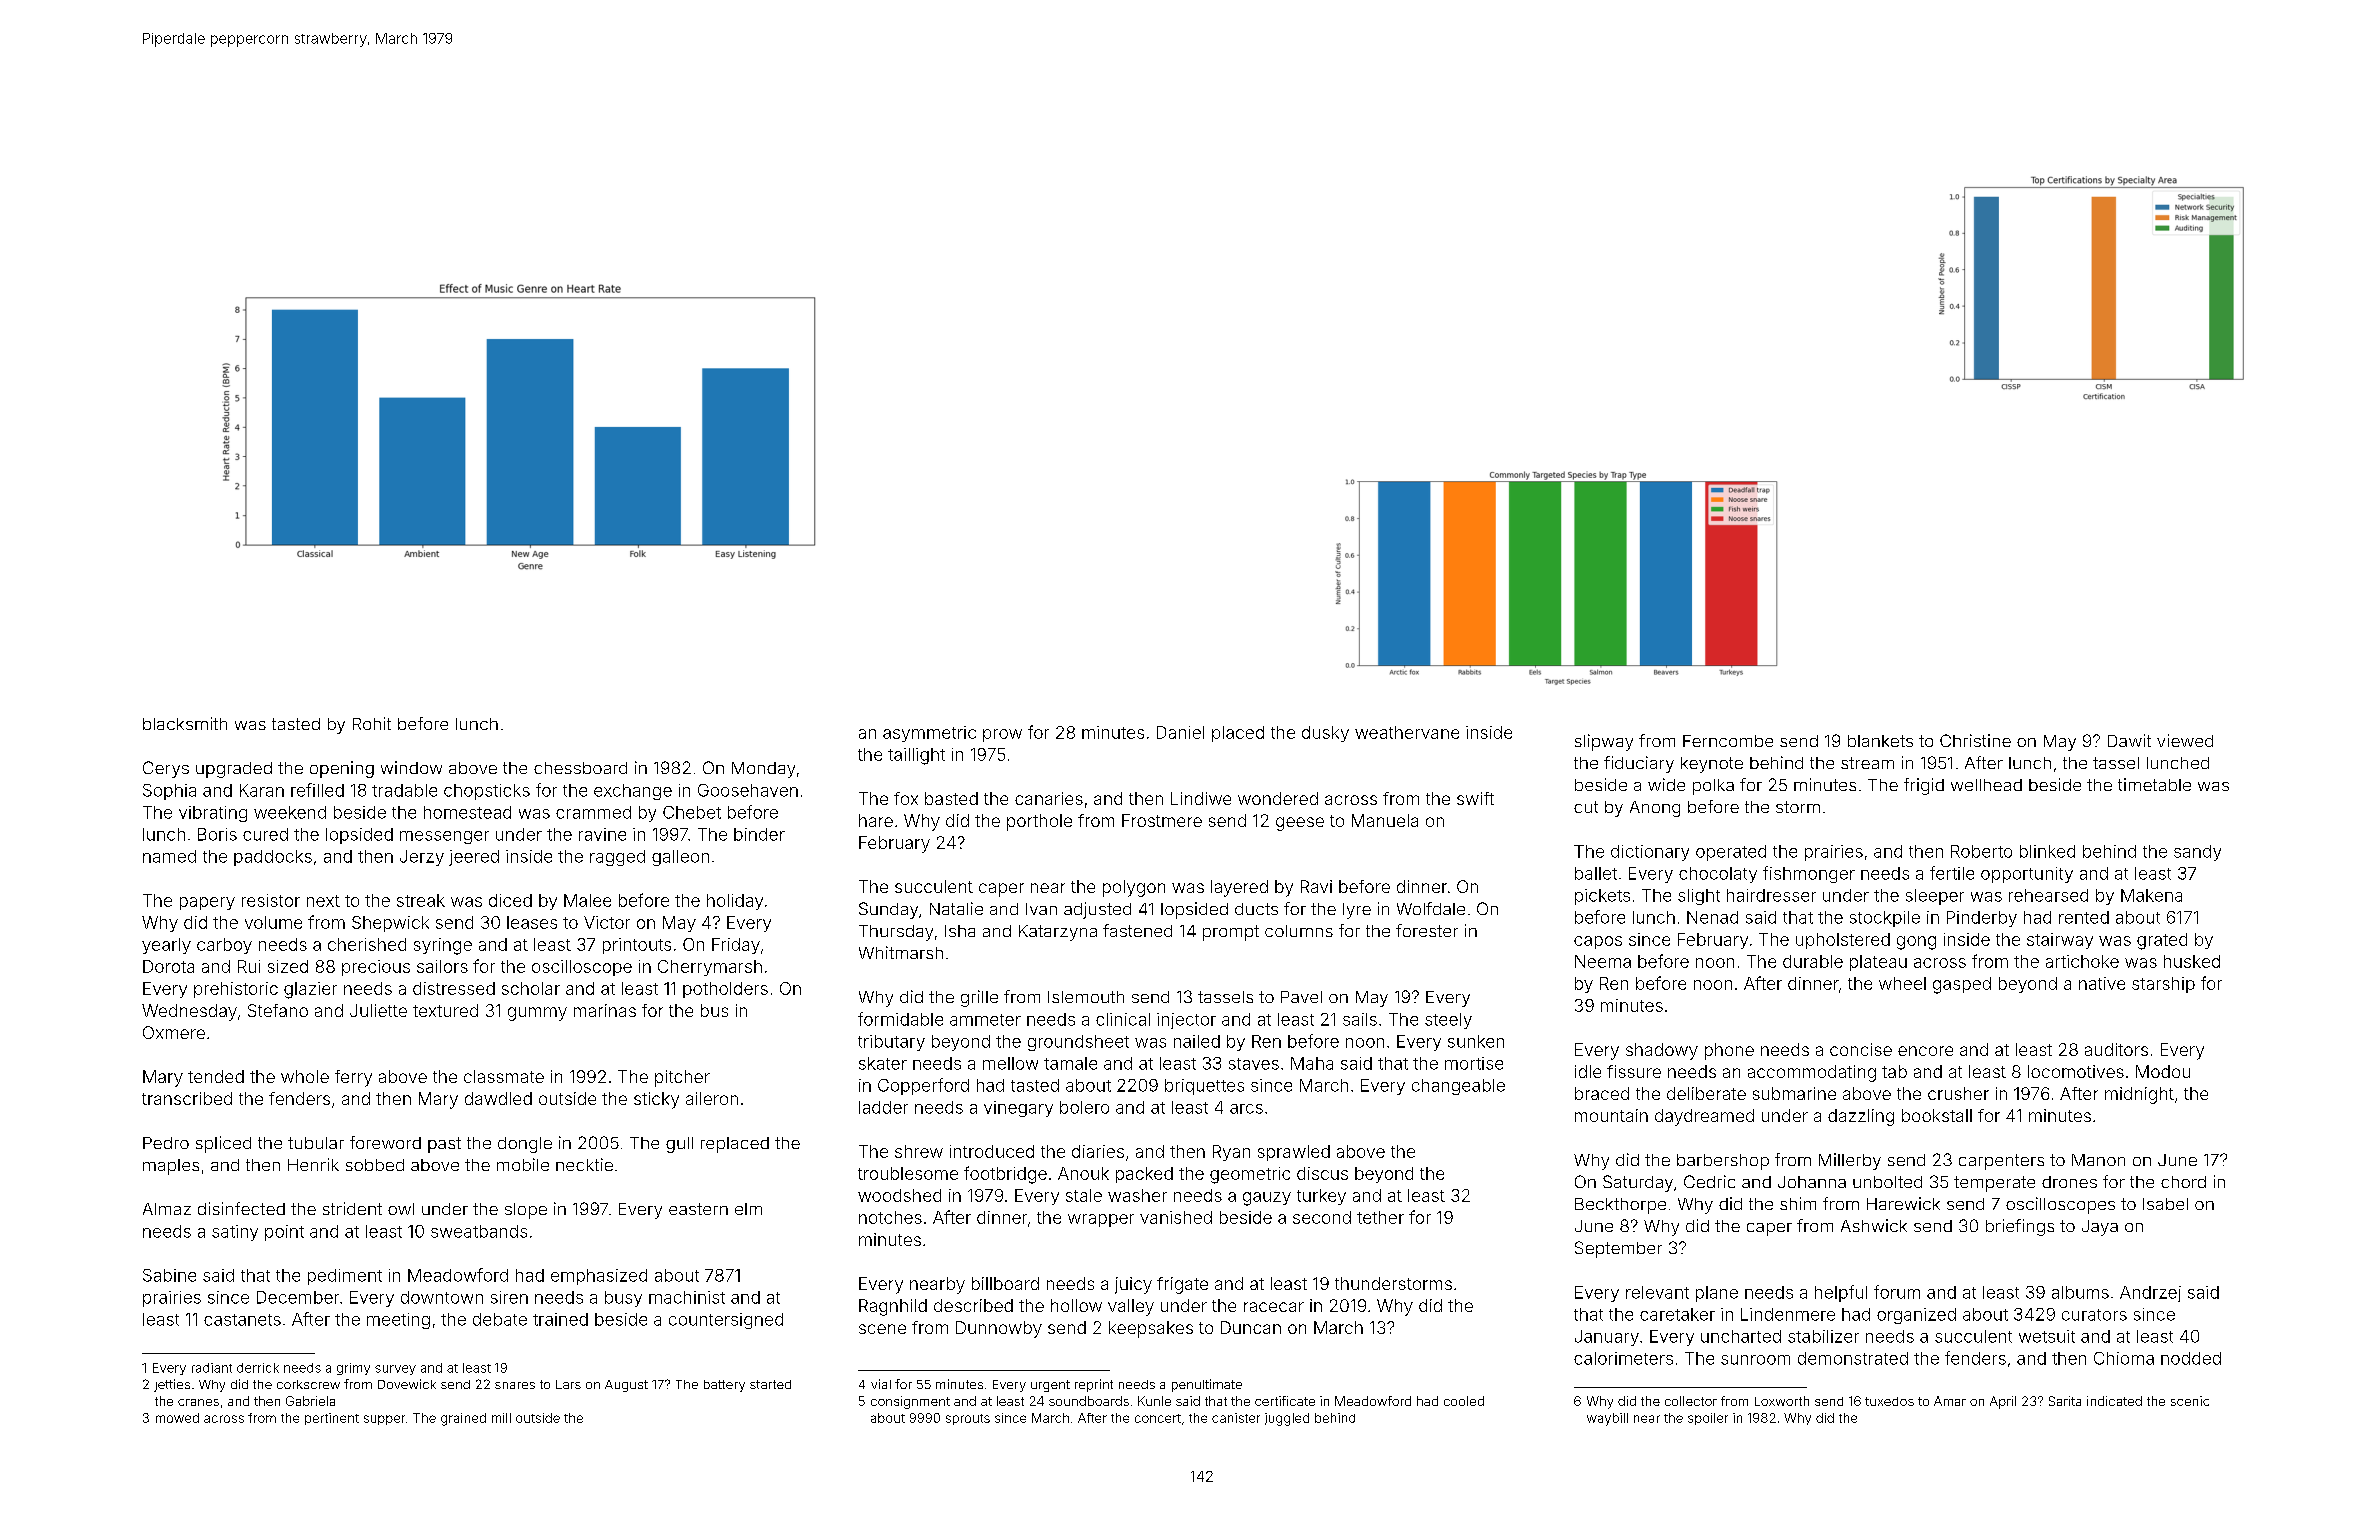 The width and height of the screenshot is (2380, 1540). Describe the element at coordinates (1162, 820) in the screenshot. I see `Frostmere` at that location.
